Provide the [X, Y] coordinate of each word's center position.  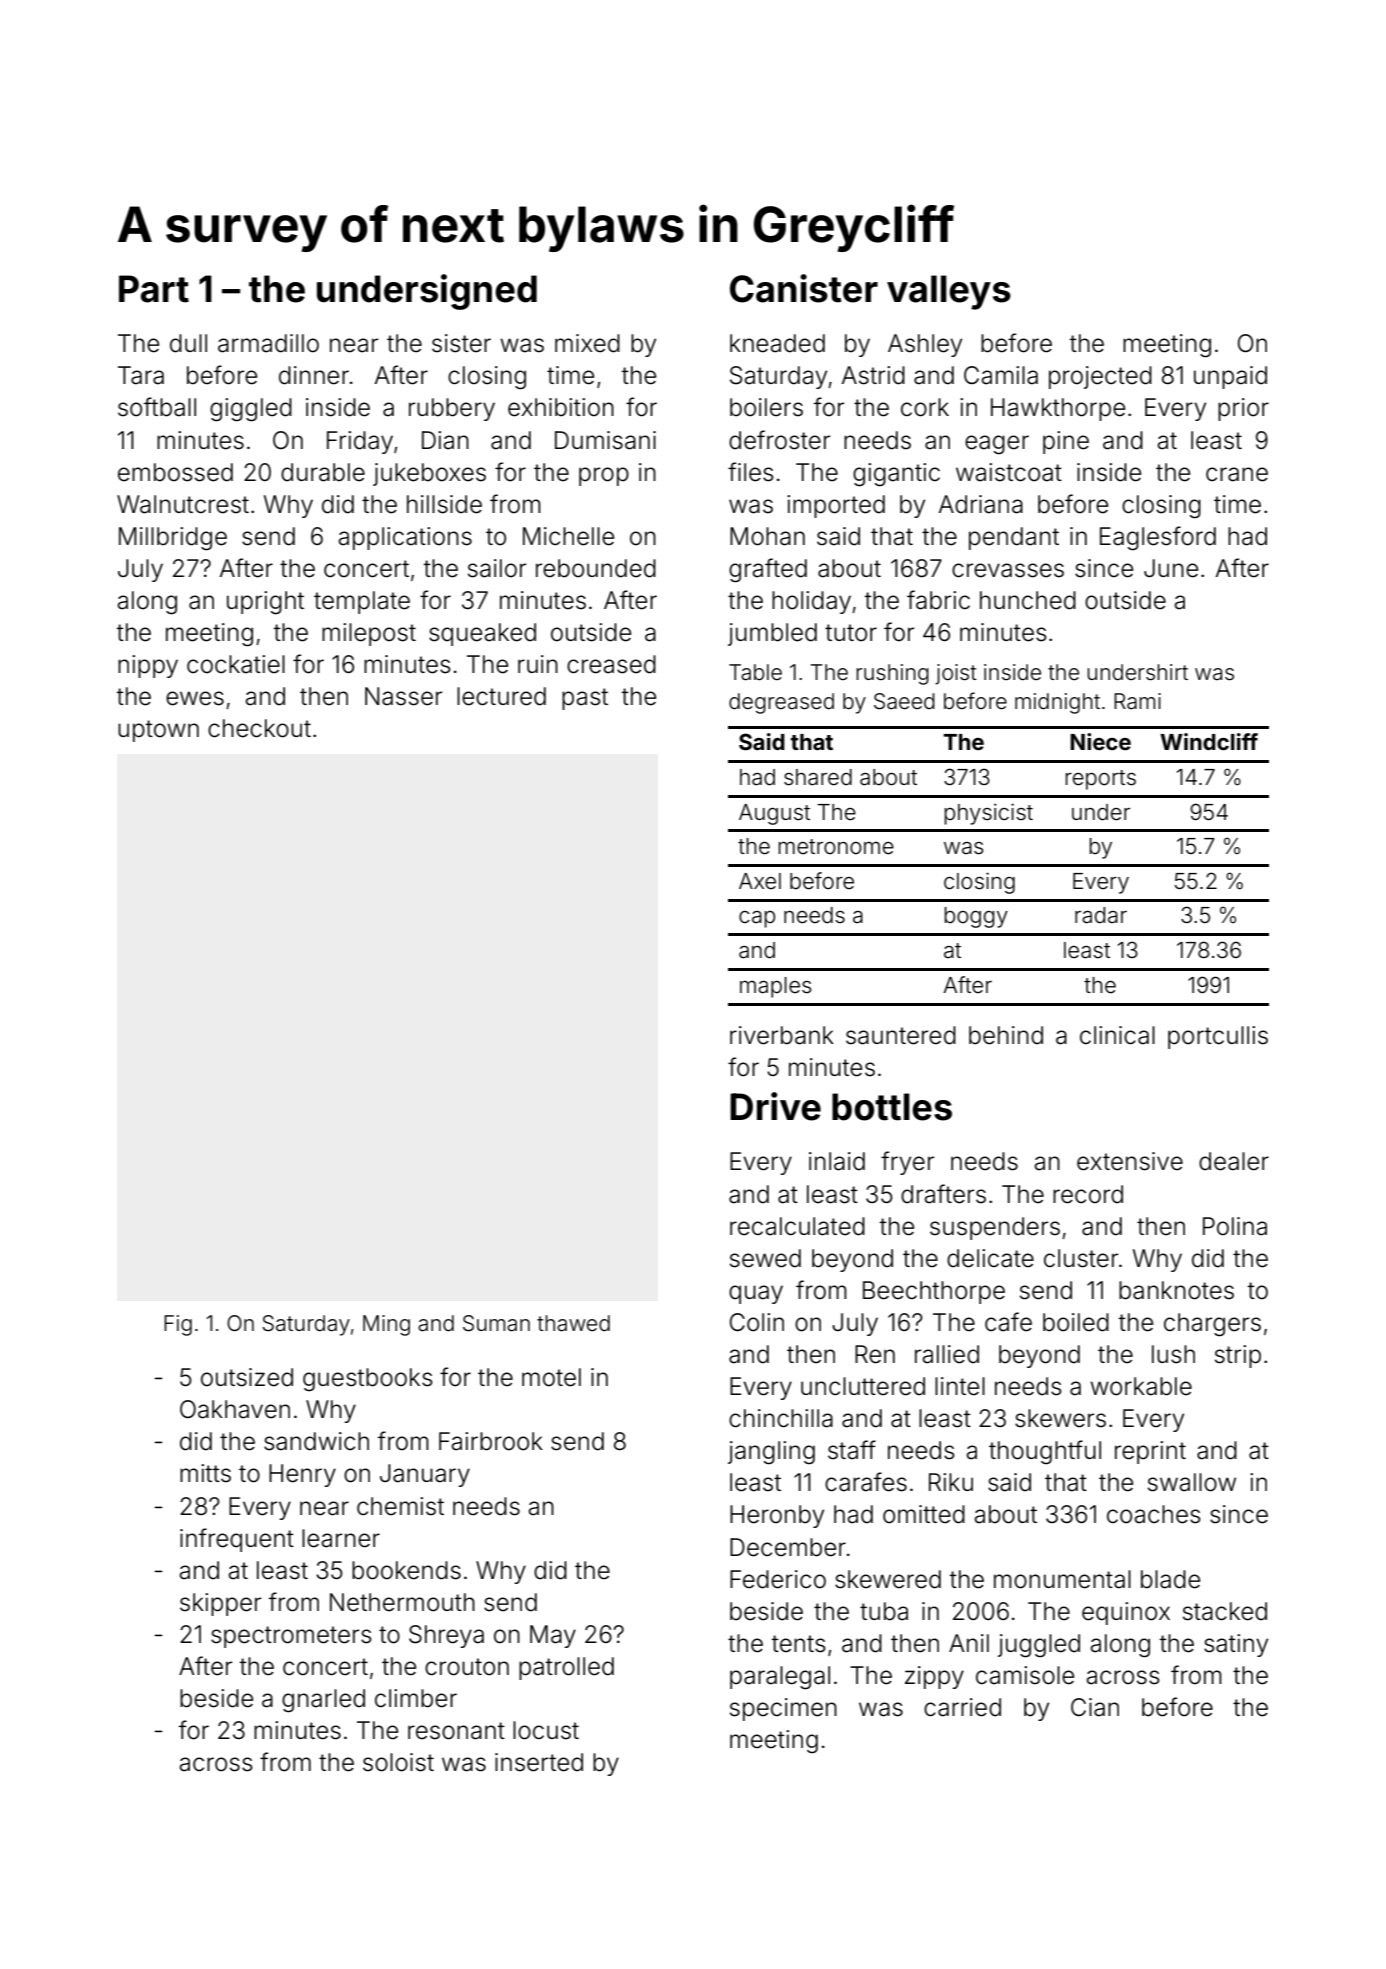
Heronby [777, 1516]
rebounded [596, 568]
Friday [360, 442]
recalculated [797, 1226]
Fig [178, 1325]
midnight [1057, 703]
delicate [990, 1258]
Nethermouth [402, 1602]
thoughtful [1045, 1452]
